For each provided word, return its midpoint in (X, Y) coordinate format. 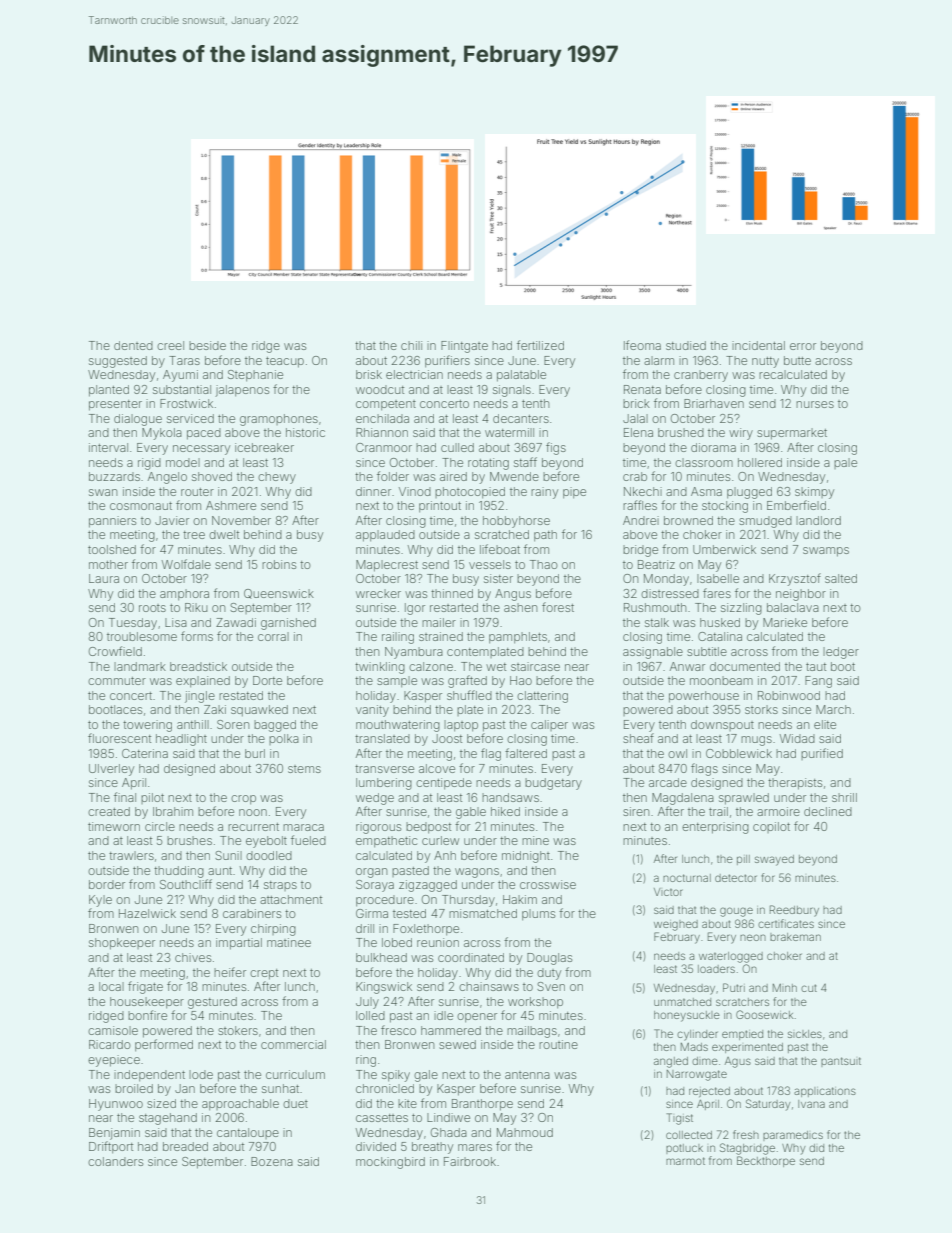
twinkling (380, 668)
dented (133, 345)
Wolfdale (186, 564)
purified (822, 754)
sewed (457, 1044)
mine (535, 840)
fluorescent (119, 738)
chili (411, 345)
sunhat (280, 1088)
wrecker (378, 593)
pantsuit (841, 1062)
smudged (765, 522)
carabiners (252, 913)
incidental (758, 345)
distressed (670, 593)
